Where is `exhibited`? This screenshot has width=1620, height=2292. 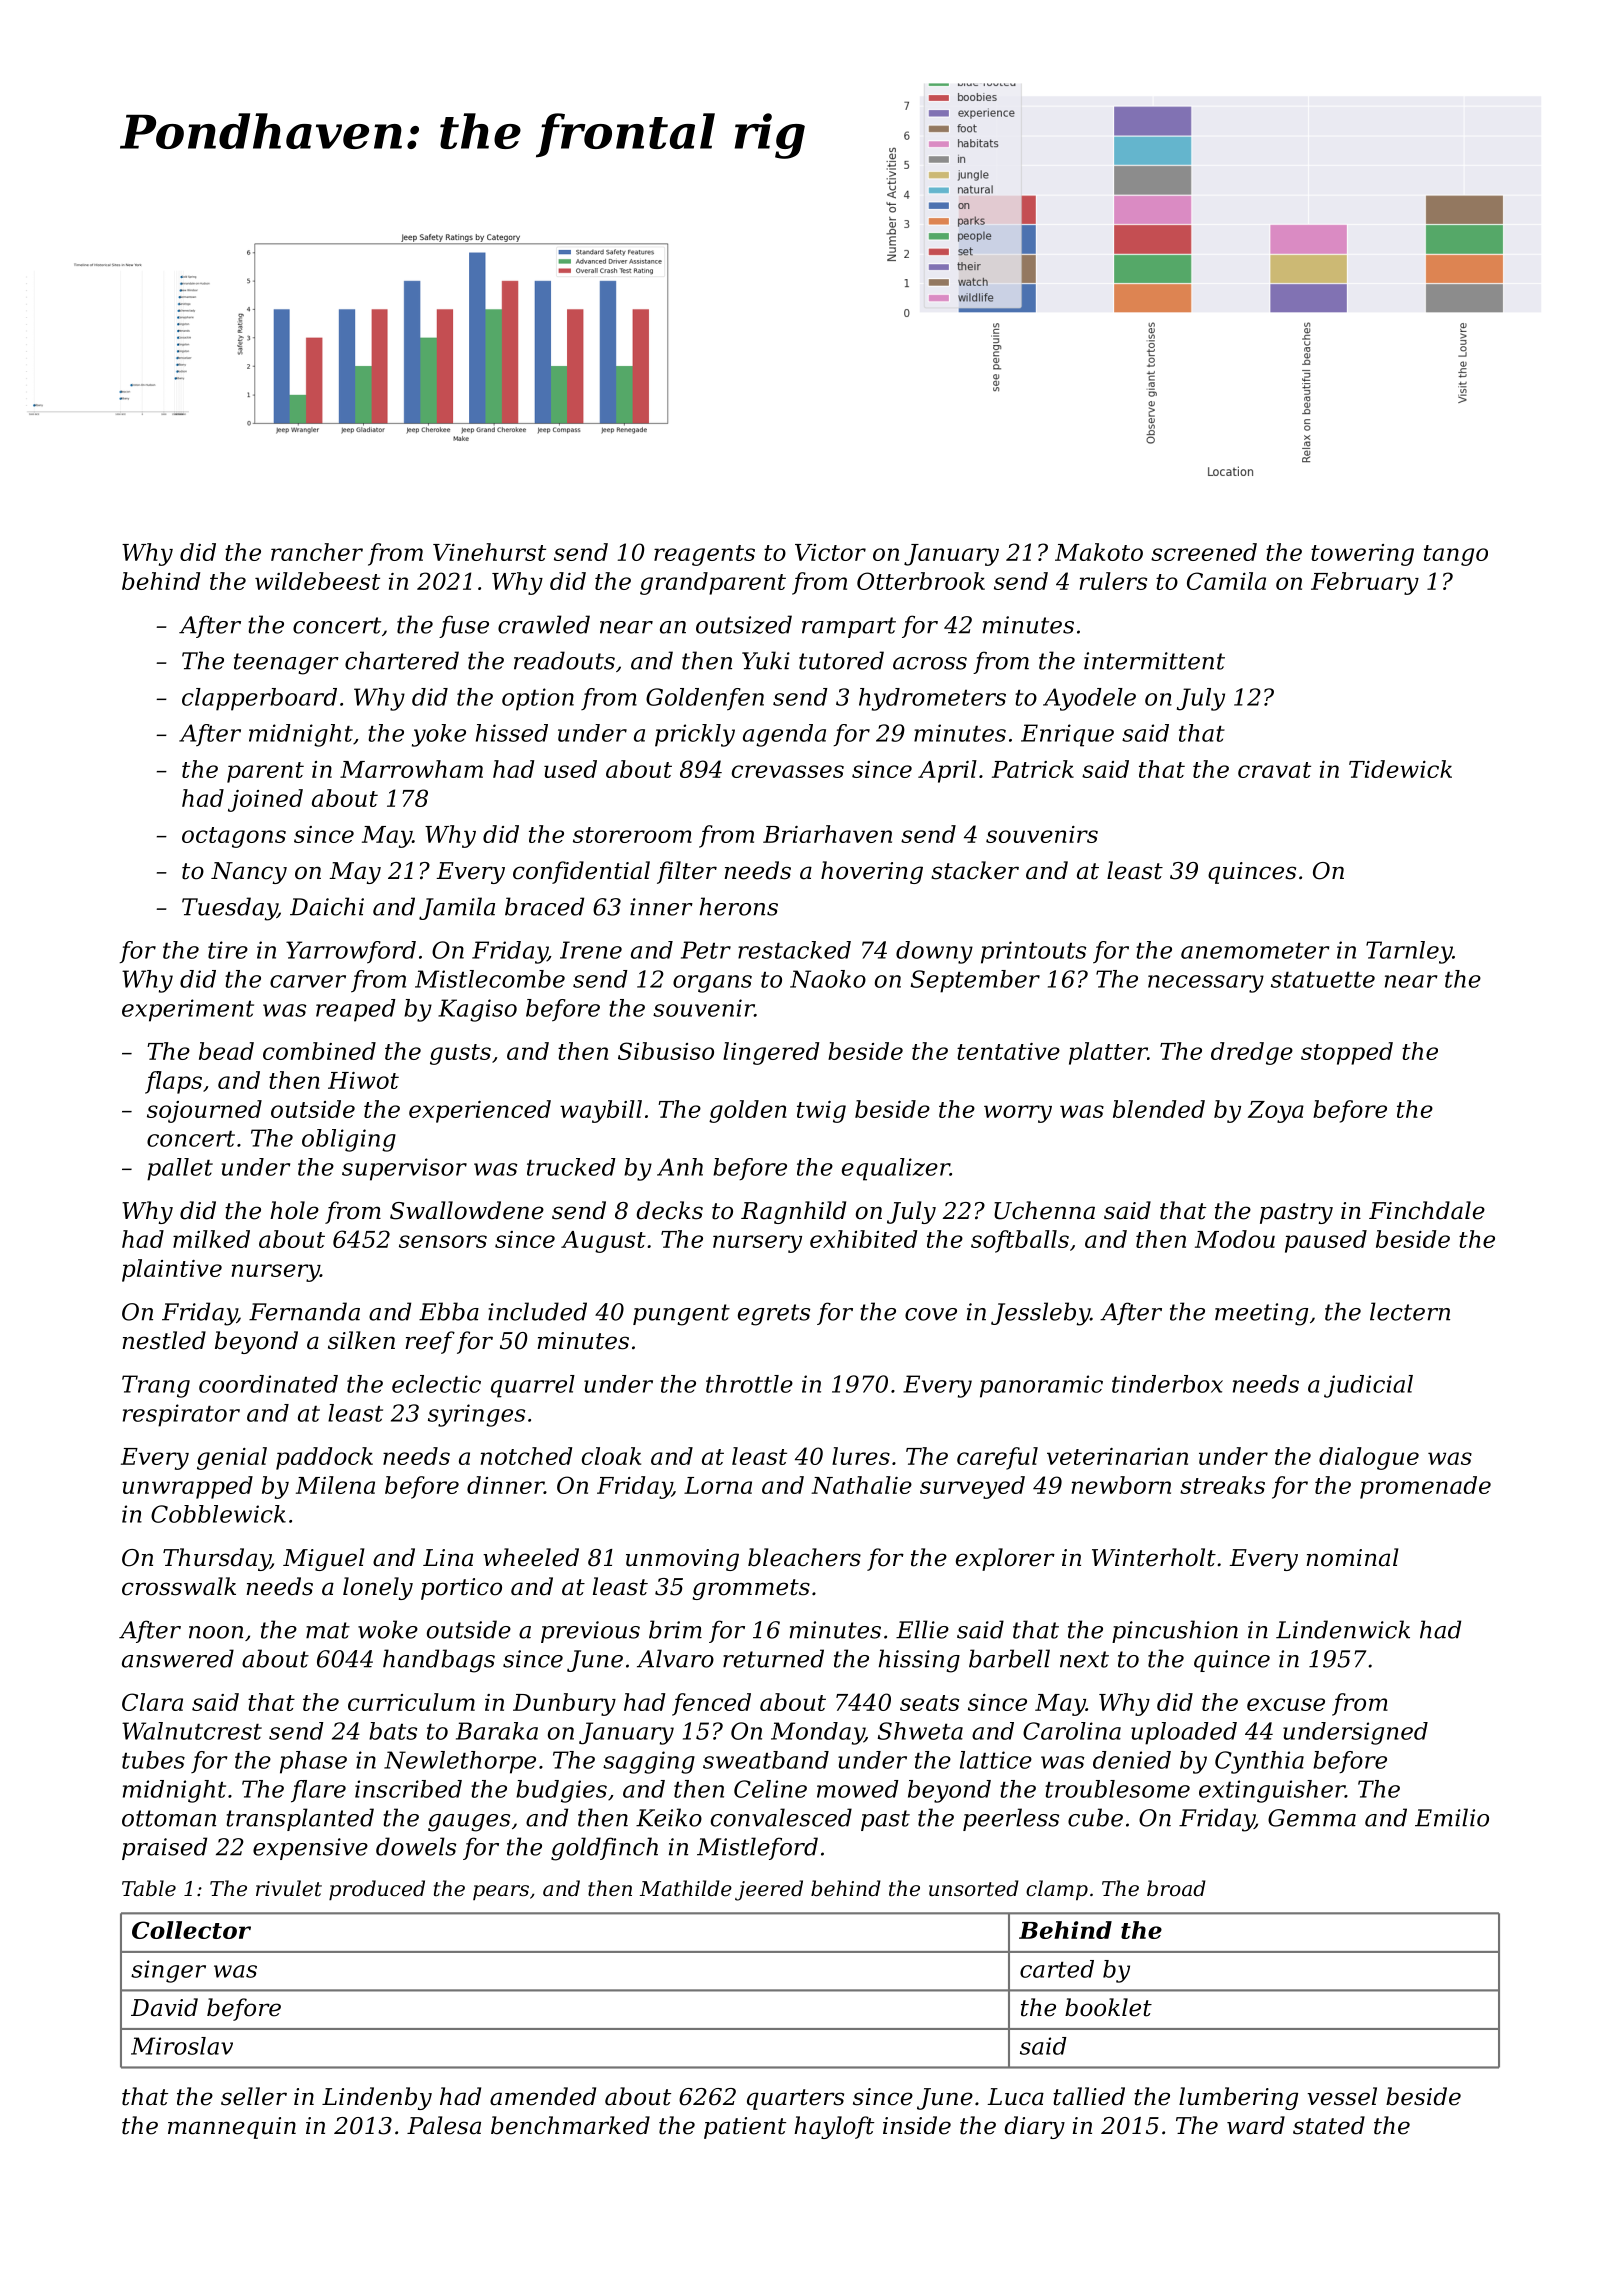
exhibited is located at coordinates (863, 1239).
